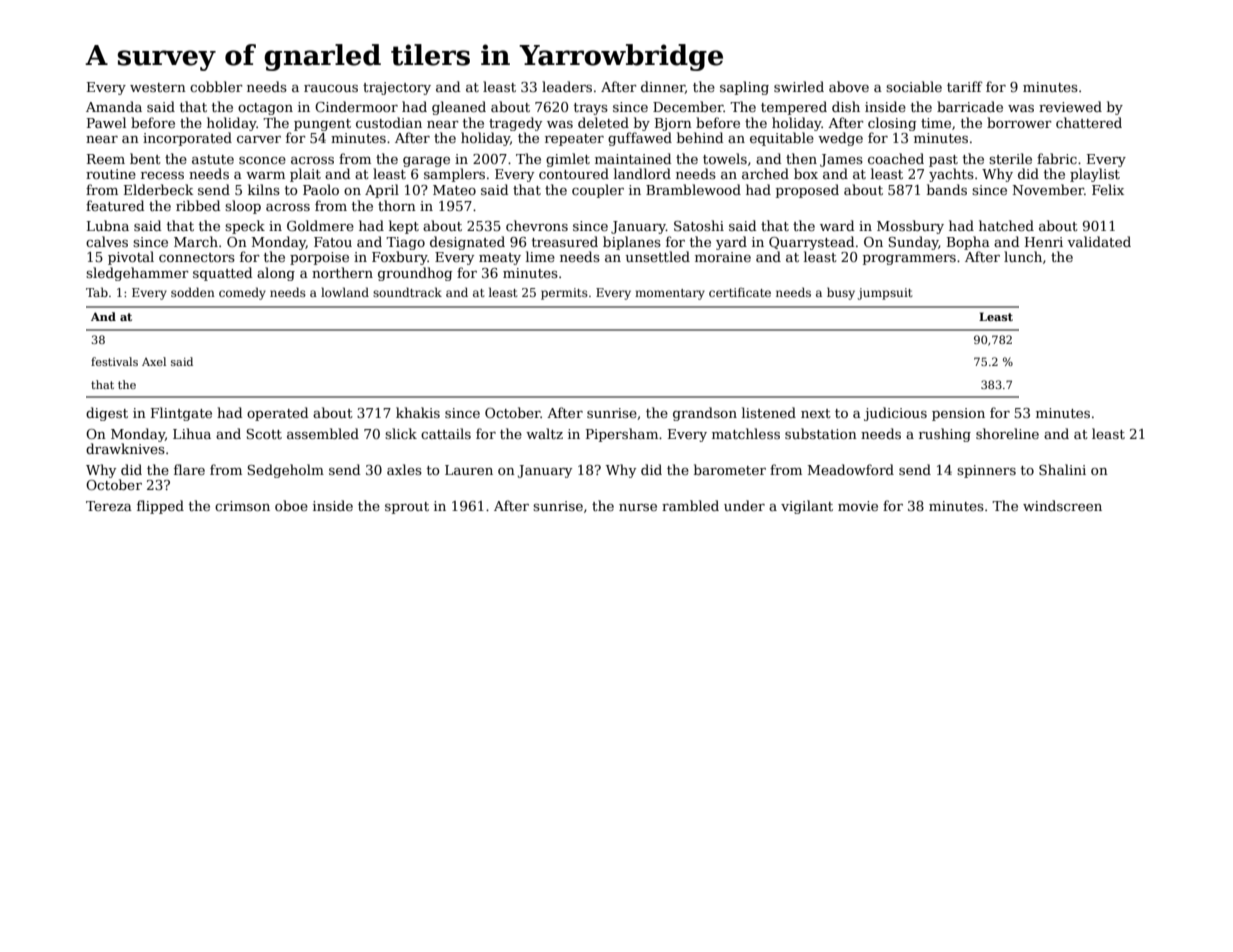 The image size is (1233, 952). Describe the element at coordinates (213, 159) in the image. I see `astute` at that location.
